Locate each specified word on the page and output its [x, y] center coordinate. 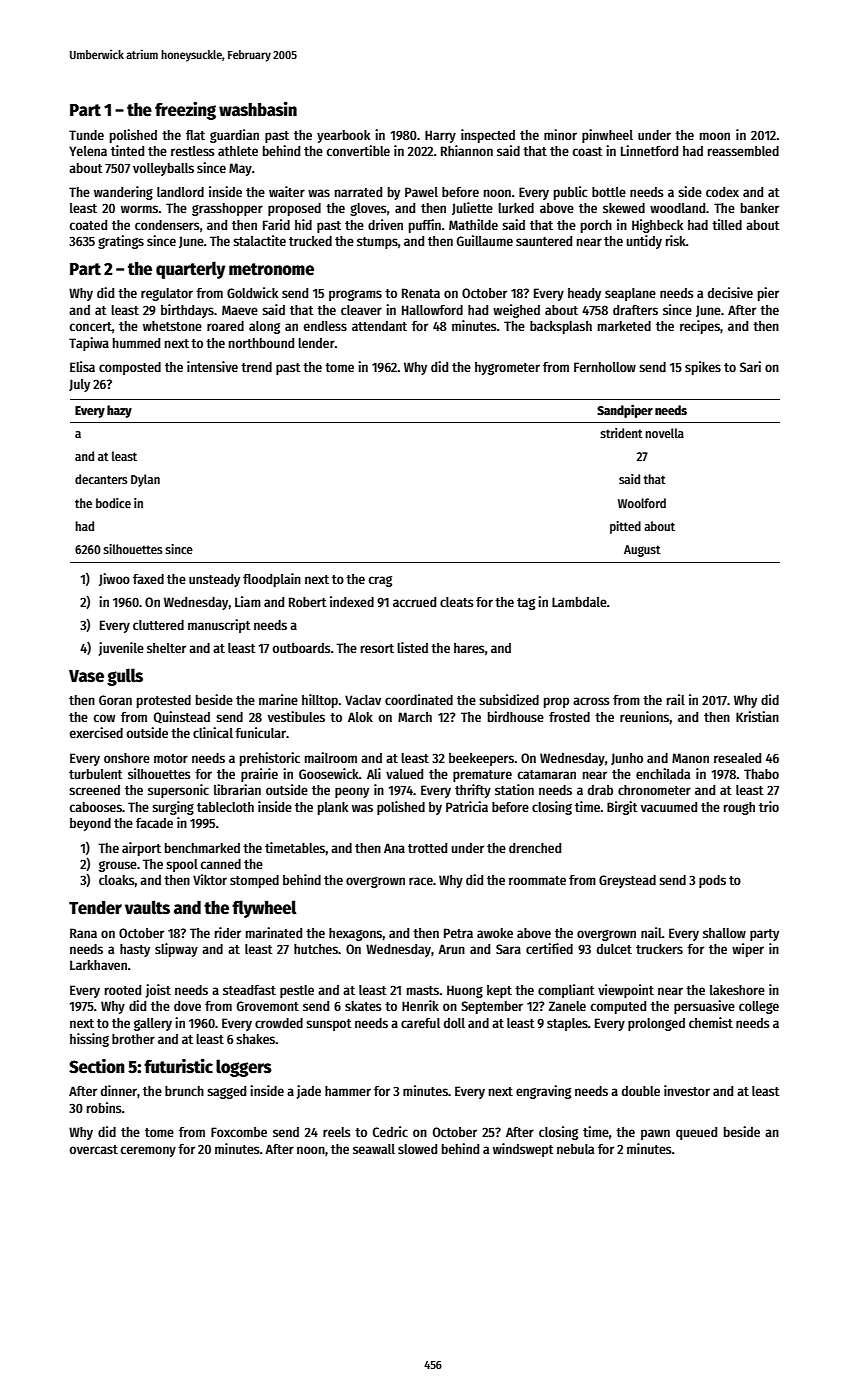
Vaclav [363, 700]
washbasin [258, 109]
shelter [166, 648]
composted [130, 368]
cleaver [361, 310]
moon [715, 136]
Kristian [757, 716]
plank [333, 808]
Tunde [86, 135]
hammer [348, 1091]
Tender [95, 908]
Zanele [567, 1006]
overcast [94, 1149]
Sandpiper [625, 411]
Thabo [761, 774]
